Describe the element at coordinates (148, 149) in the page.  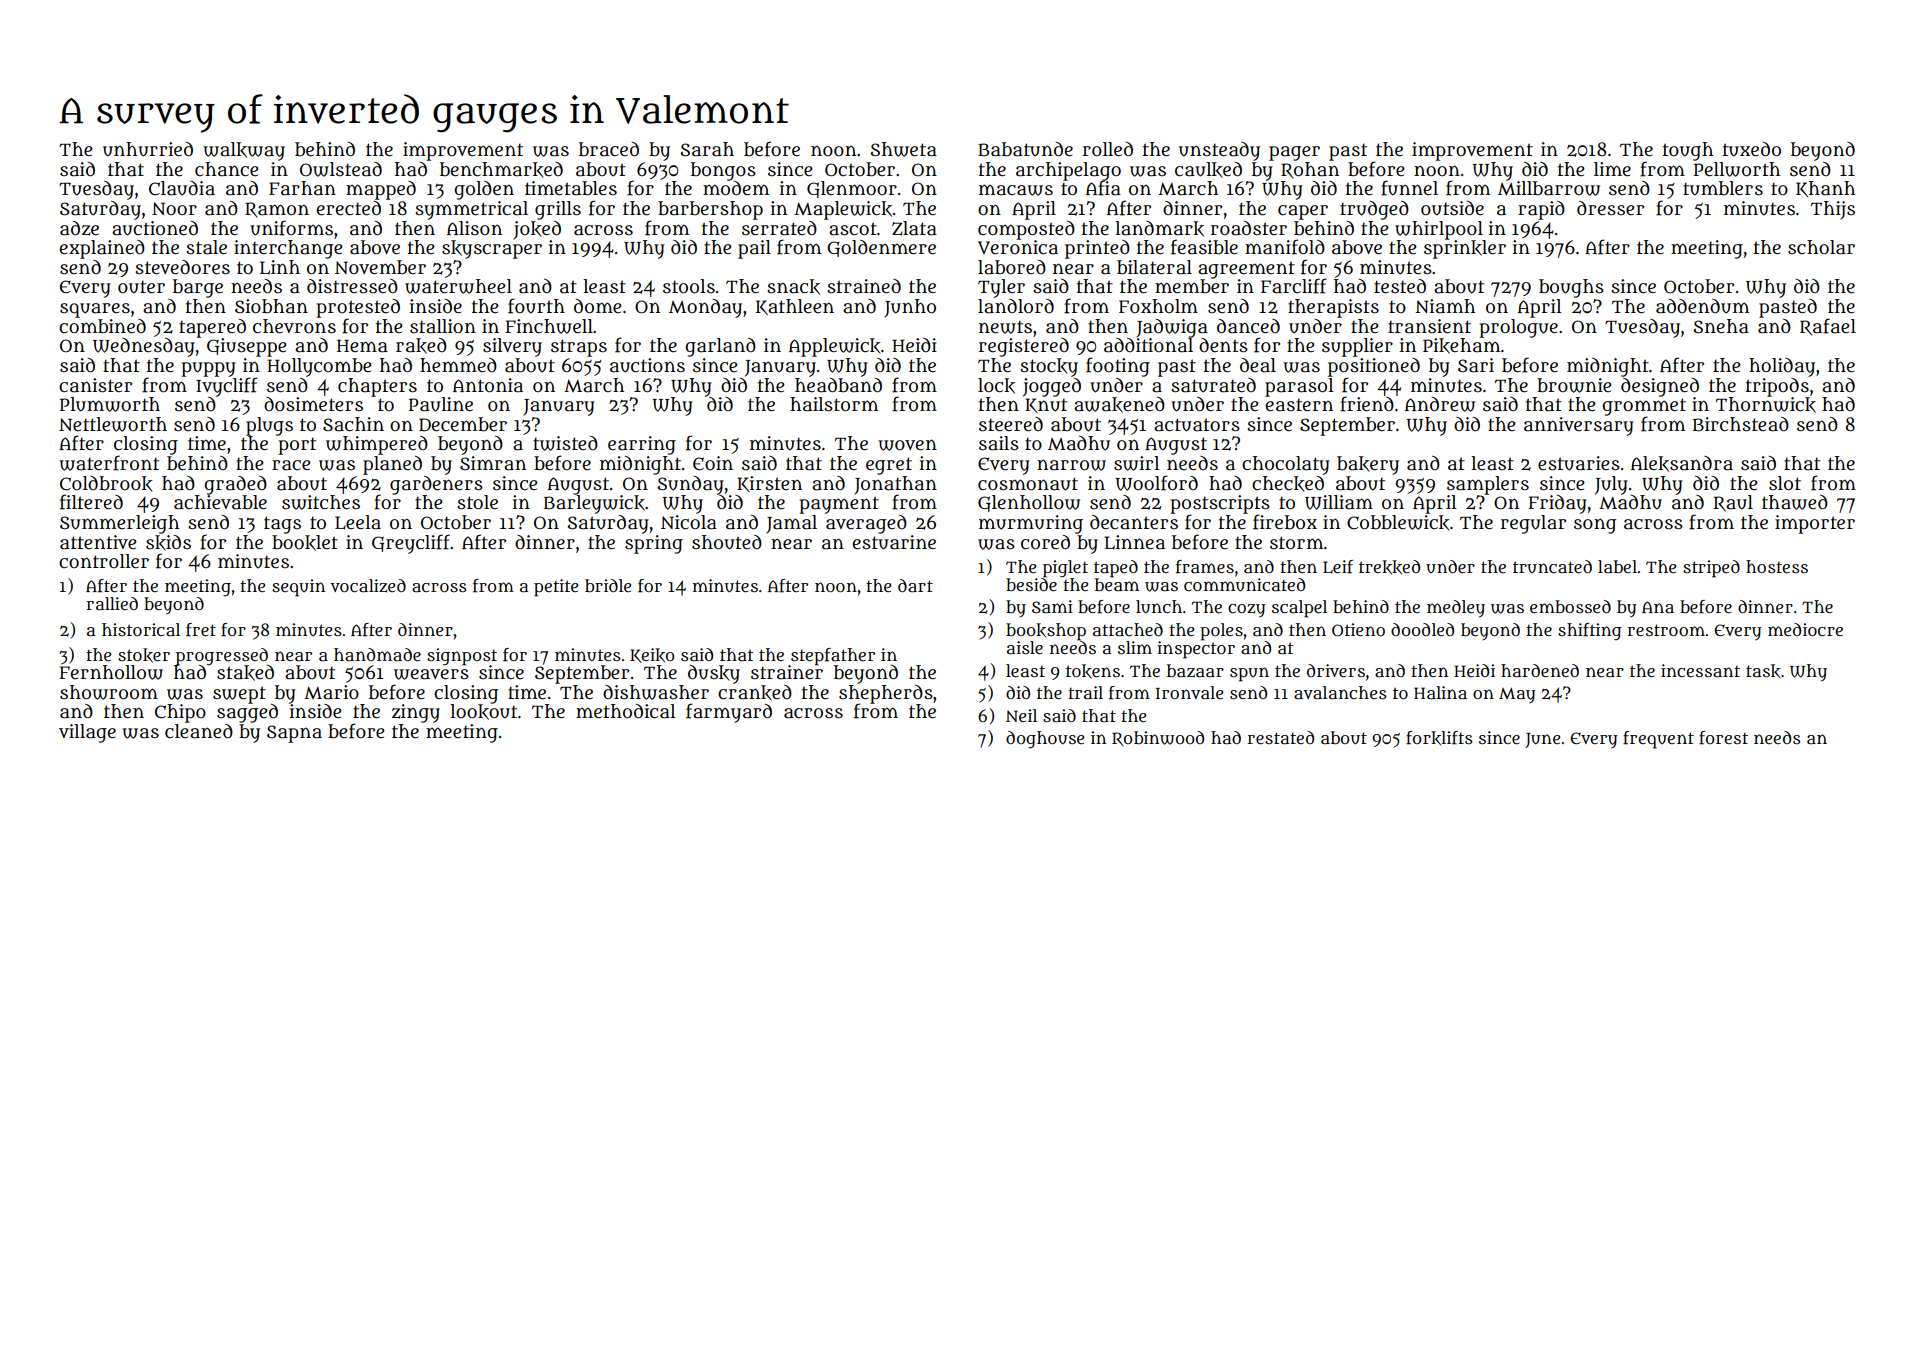
I see `unhurried` at that location.
